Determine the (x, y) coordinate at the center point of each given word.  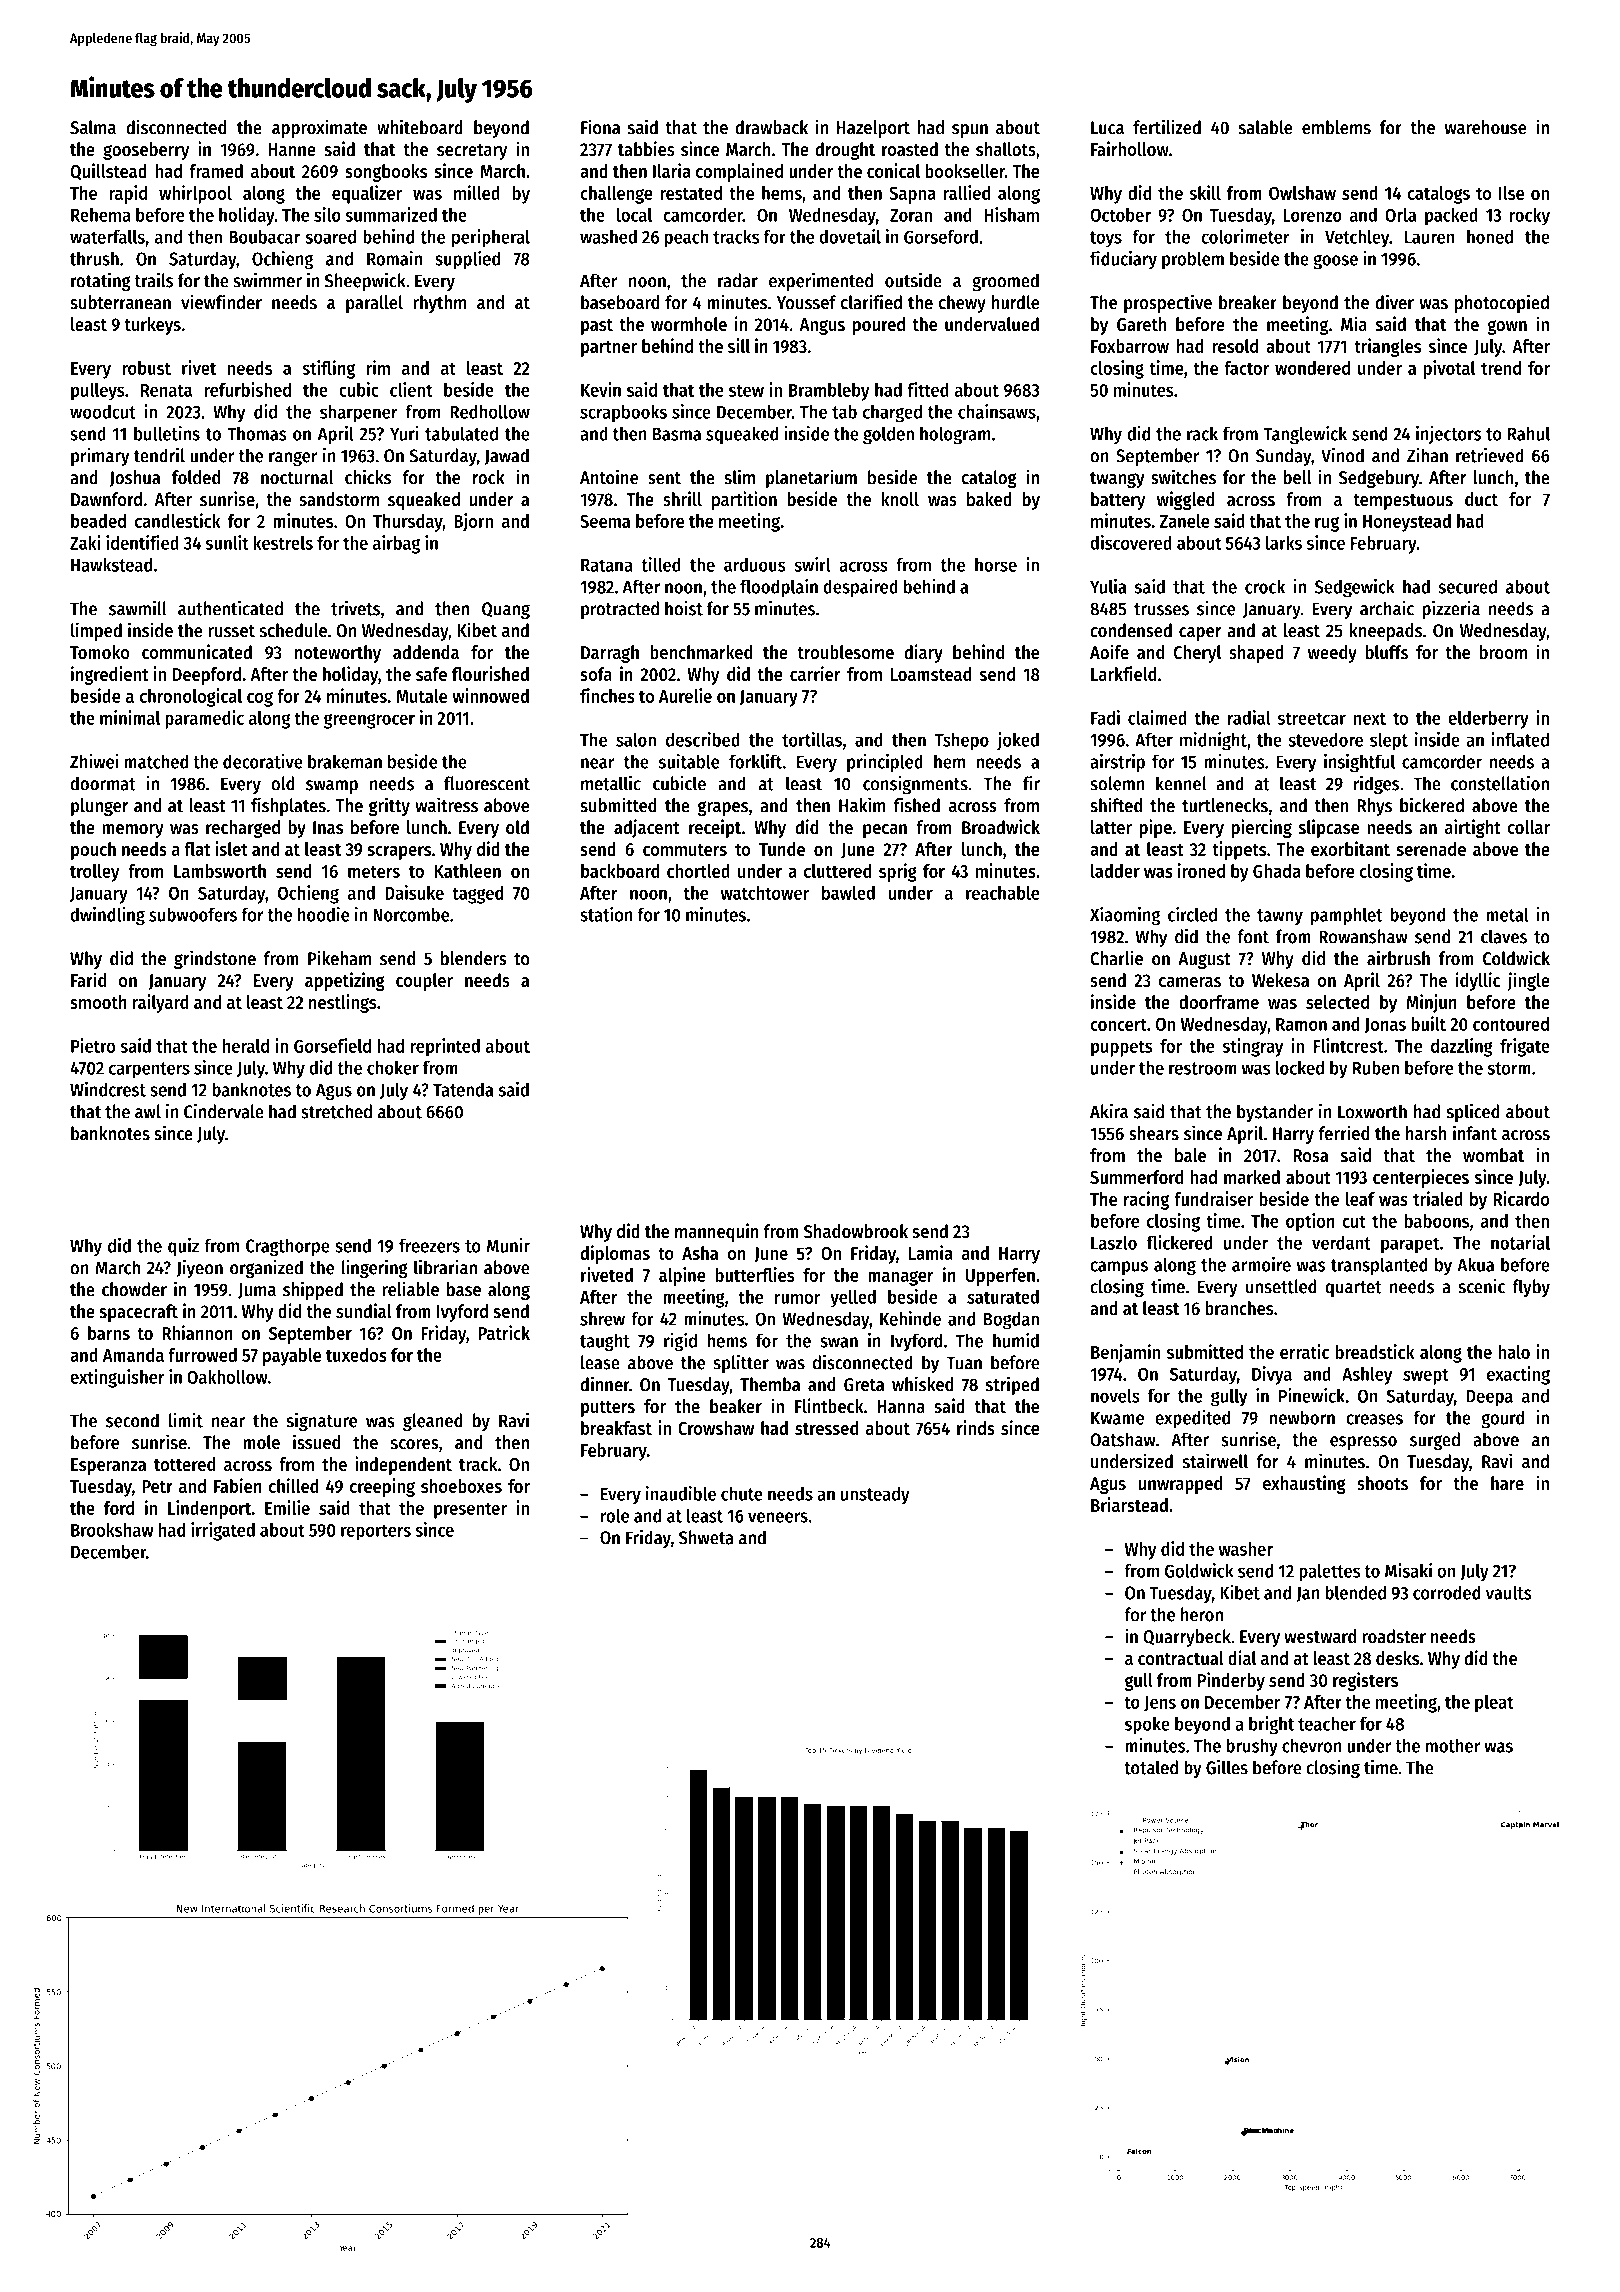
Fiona (600, 127)
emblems (1336, 127)
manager (901, 1278)
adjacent (647, 828)
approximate (319, 128)
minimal (130, 717)
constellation (1500, 783)
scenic (1482, 1286)
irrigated (223, 1531)
